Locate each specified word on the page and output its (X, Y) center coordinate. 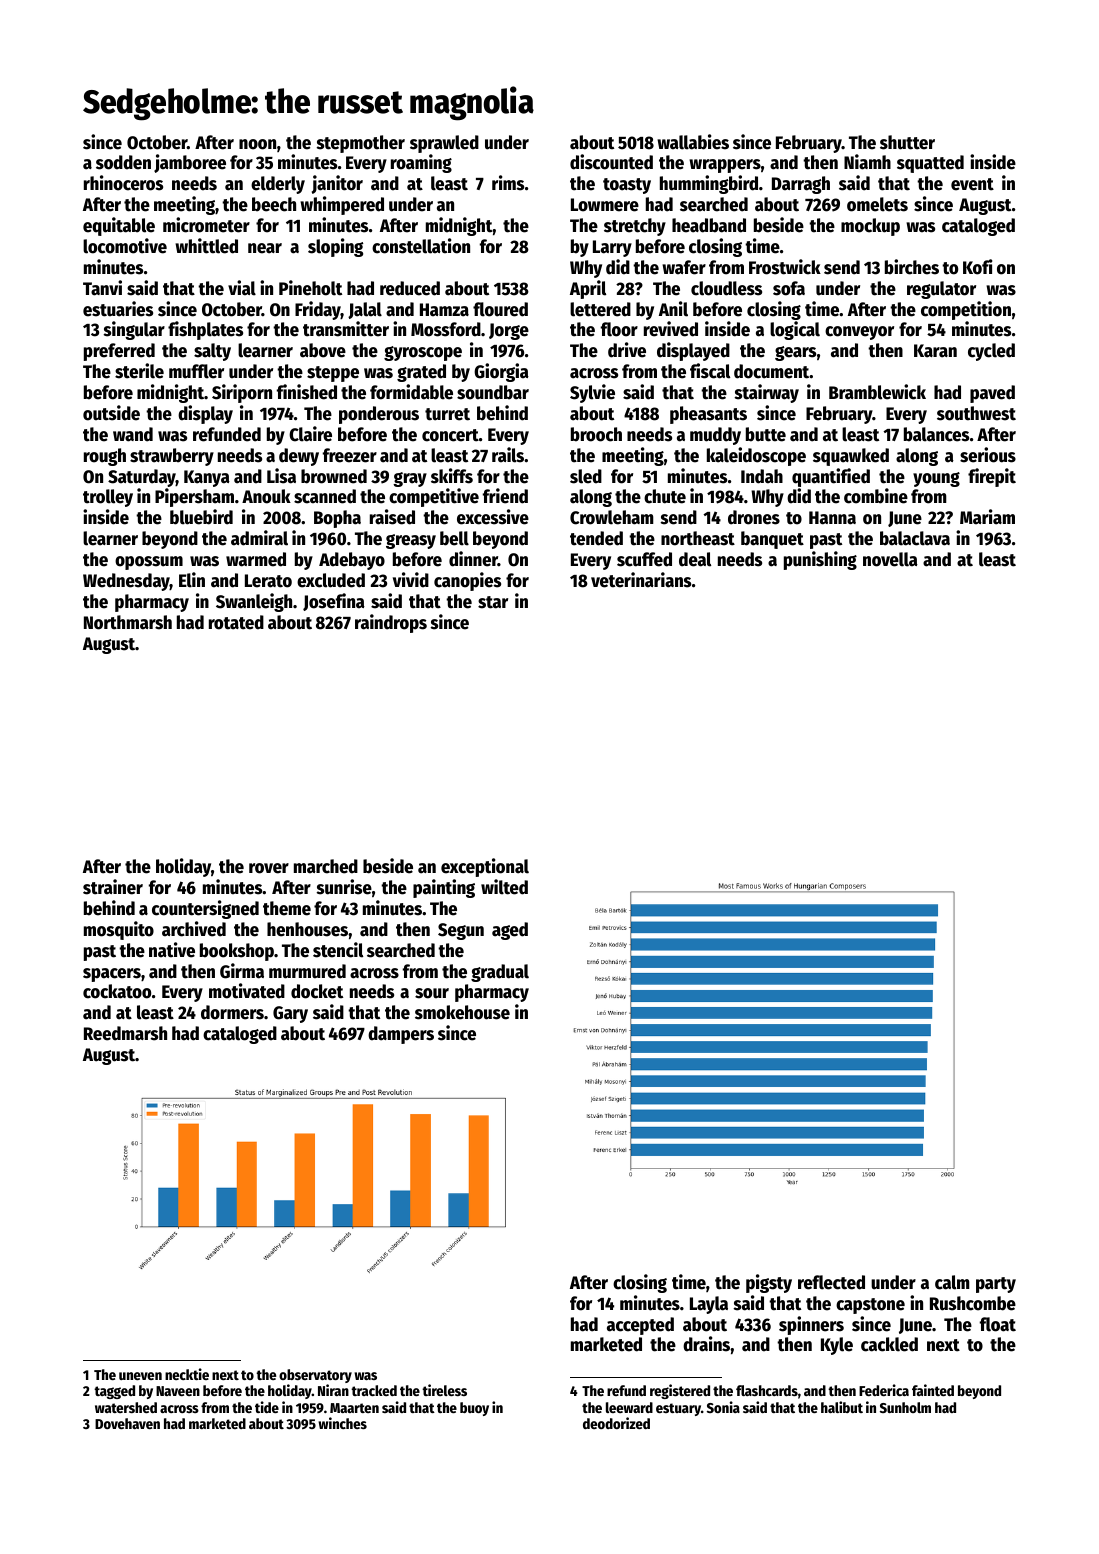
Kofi (977, 267)
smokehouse (462, 1012)
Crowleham (612, 517)
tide (267, 1407)
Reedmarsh (125, 1033)
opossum (149, 563)
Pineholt (310, 288)
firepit (992, 477)
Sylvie (592, 393)
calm (952, 1282)
